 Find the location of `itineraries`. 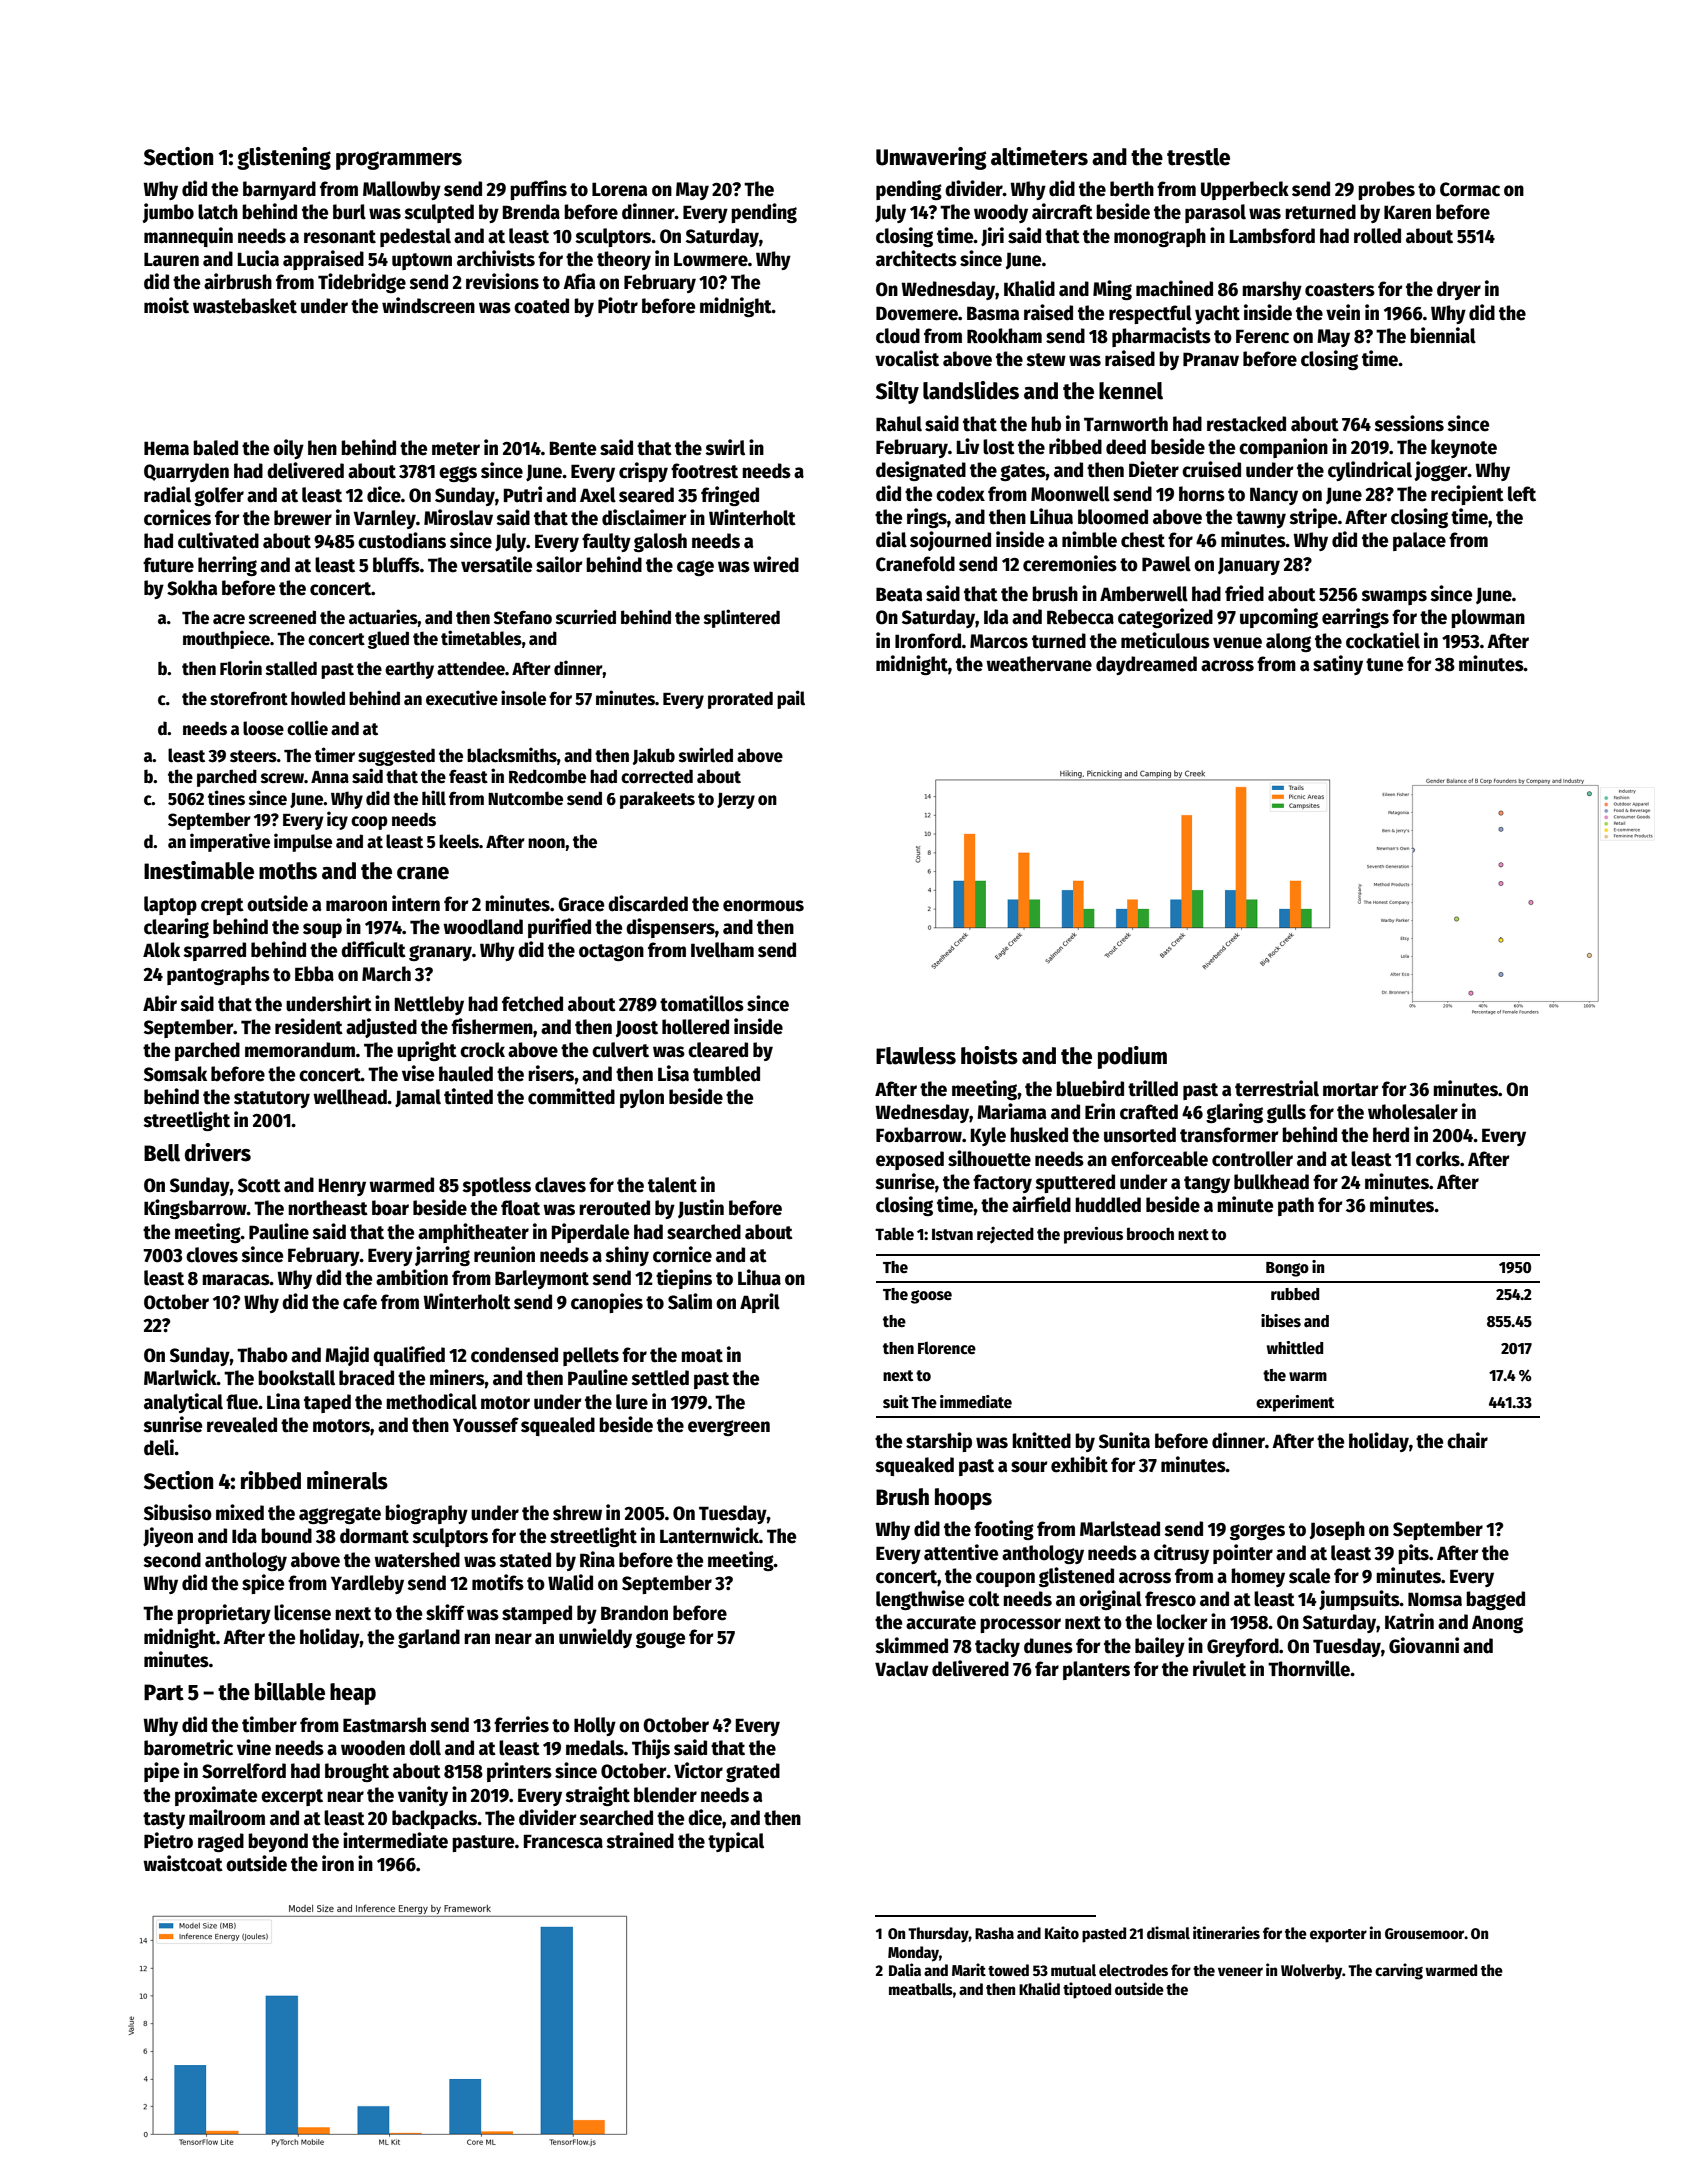

itineraries is located at coordinates (1226, 1932).
